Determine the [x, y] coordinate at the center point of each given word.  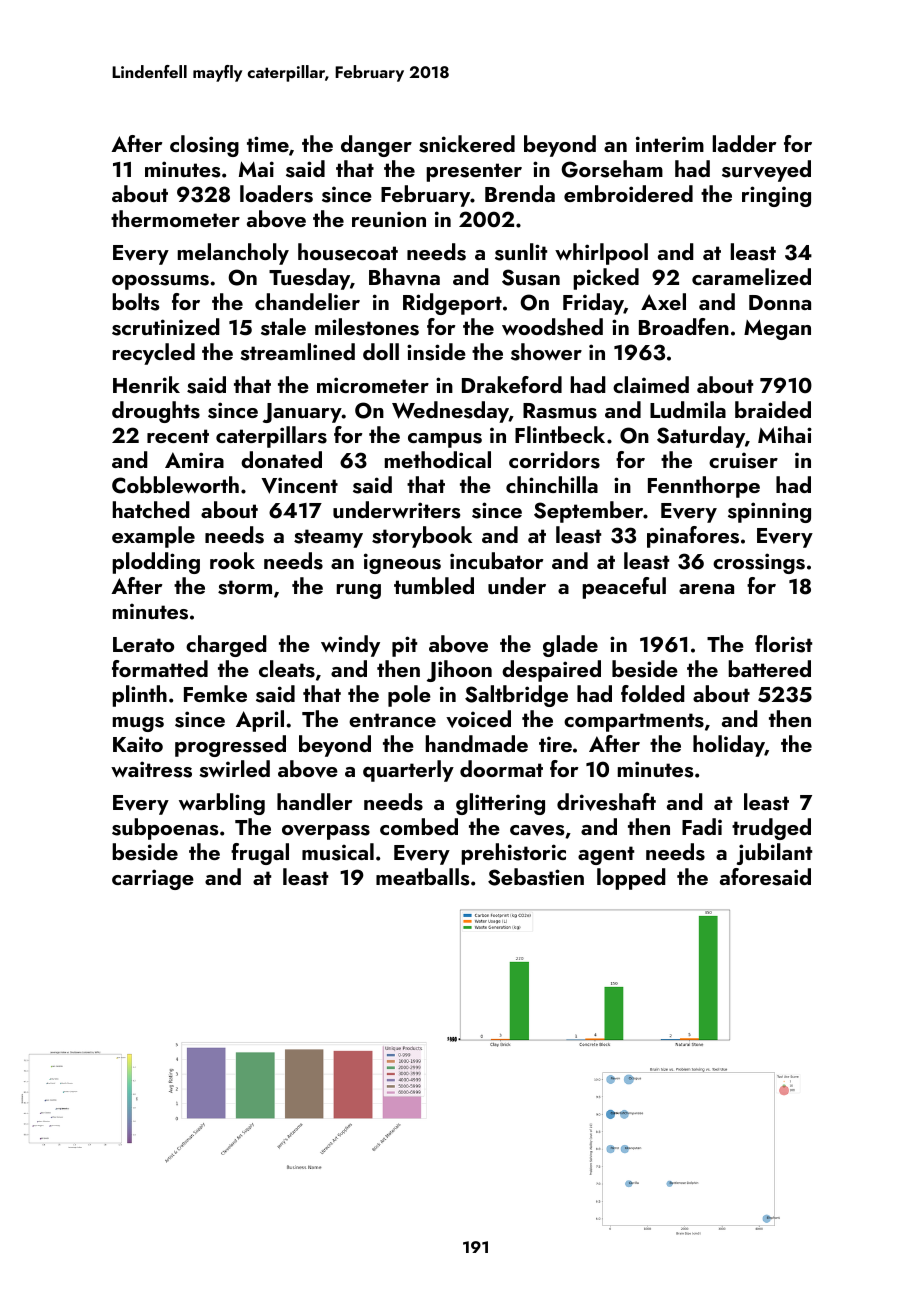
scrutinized [166, 327]
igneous [402, 563]
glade [570, 646]
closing [204, 146]
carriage [153, 879]
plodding [156, 563]
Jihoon [459, 671]
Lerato [143, 644]
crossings [759, 563]
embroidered [628, 193]
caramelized [751, 276]
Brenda [520, 193]
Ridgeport [452, 304]
